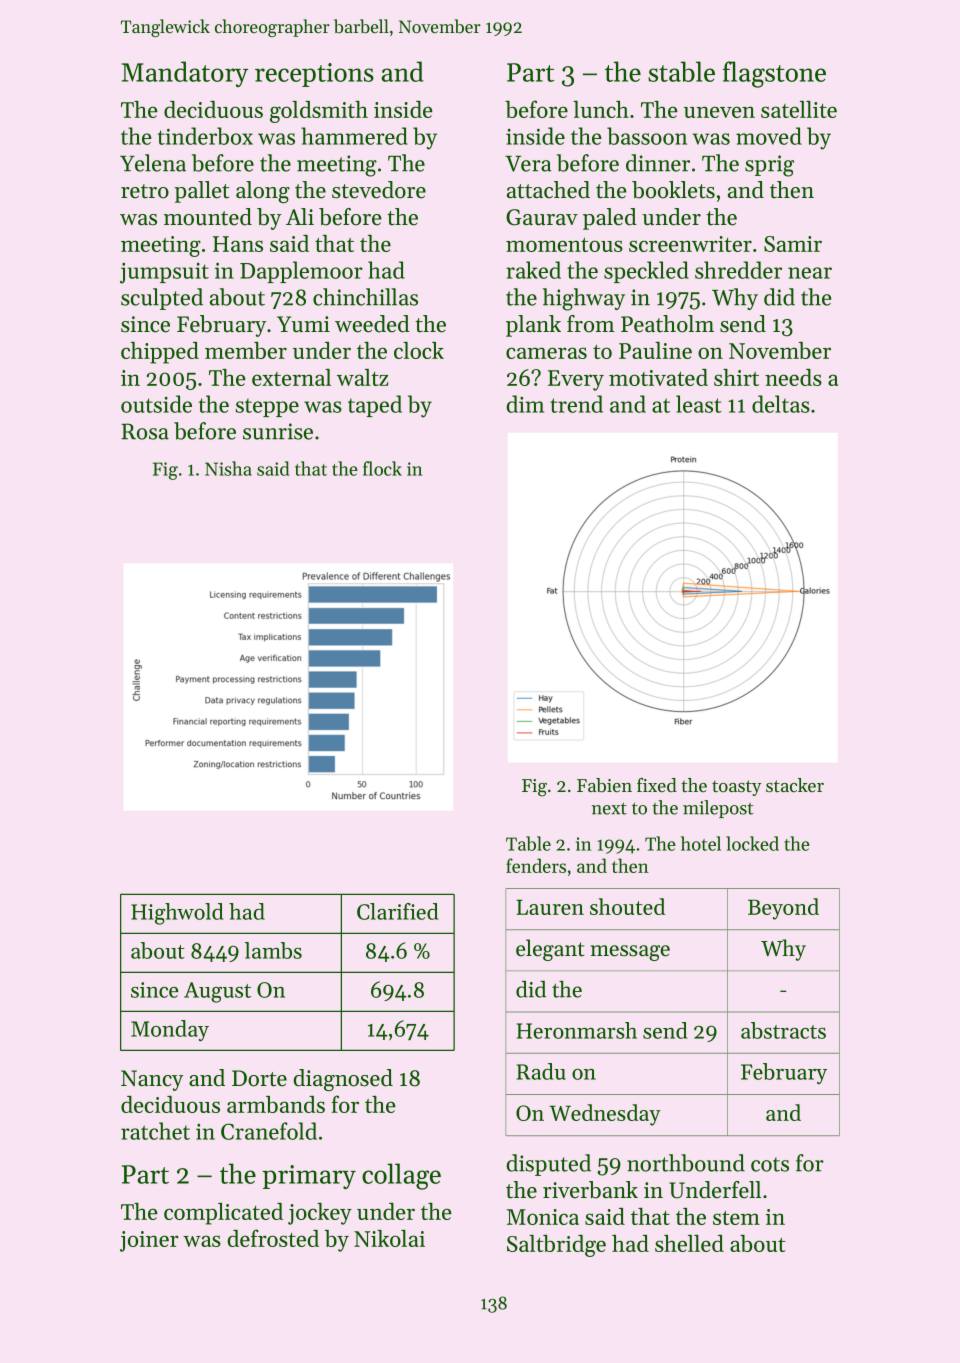  Describe the element at coordinates (548, 190) in the screenshot. I see `attached` at that location.
